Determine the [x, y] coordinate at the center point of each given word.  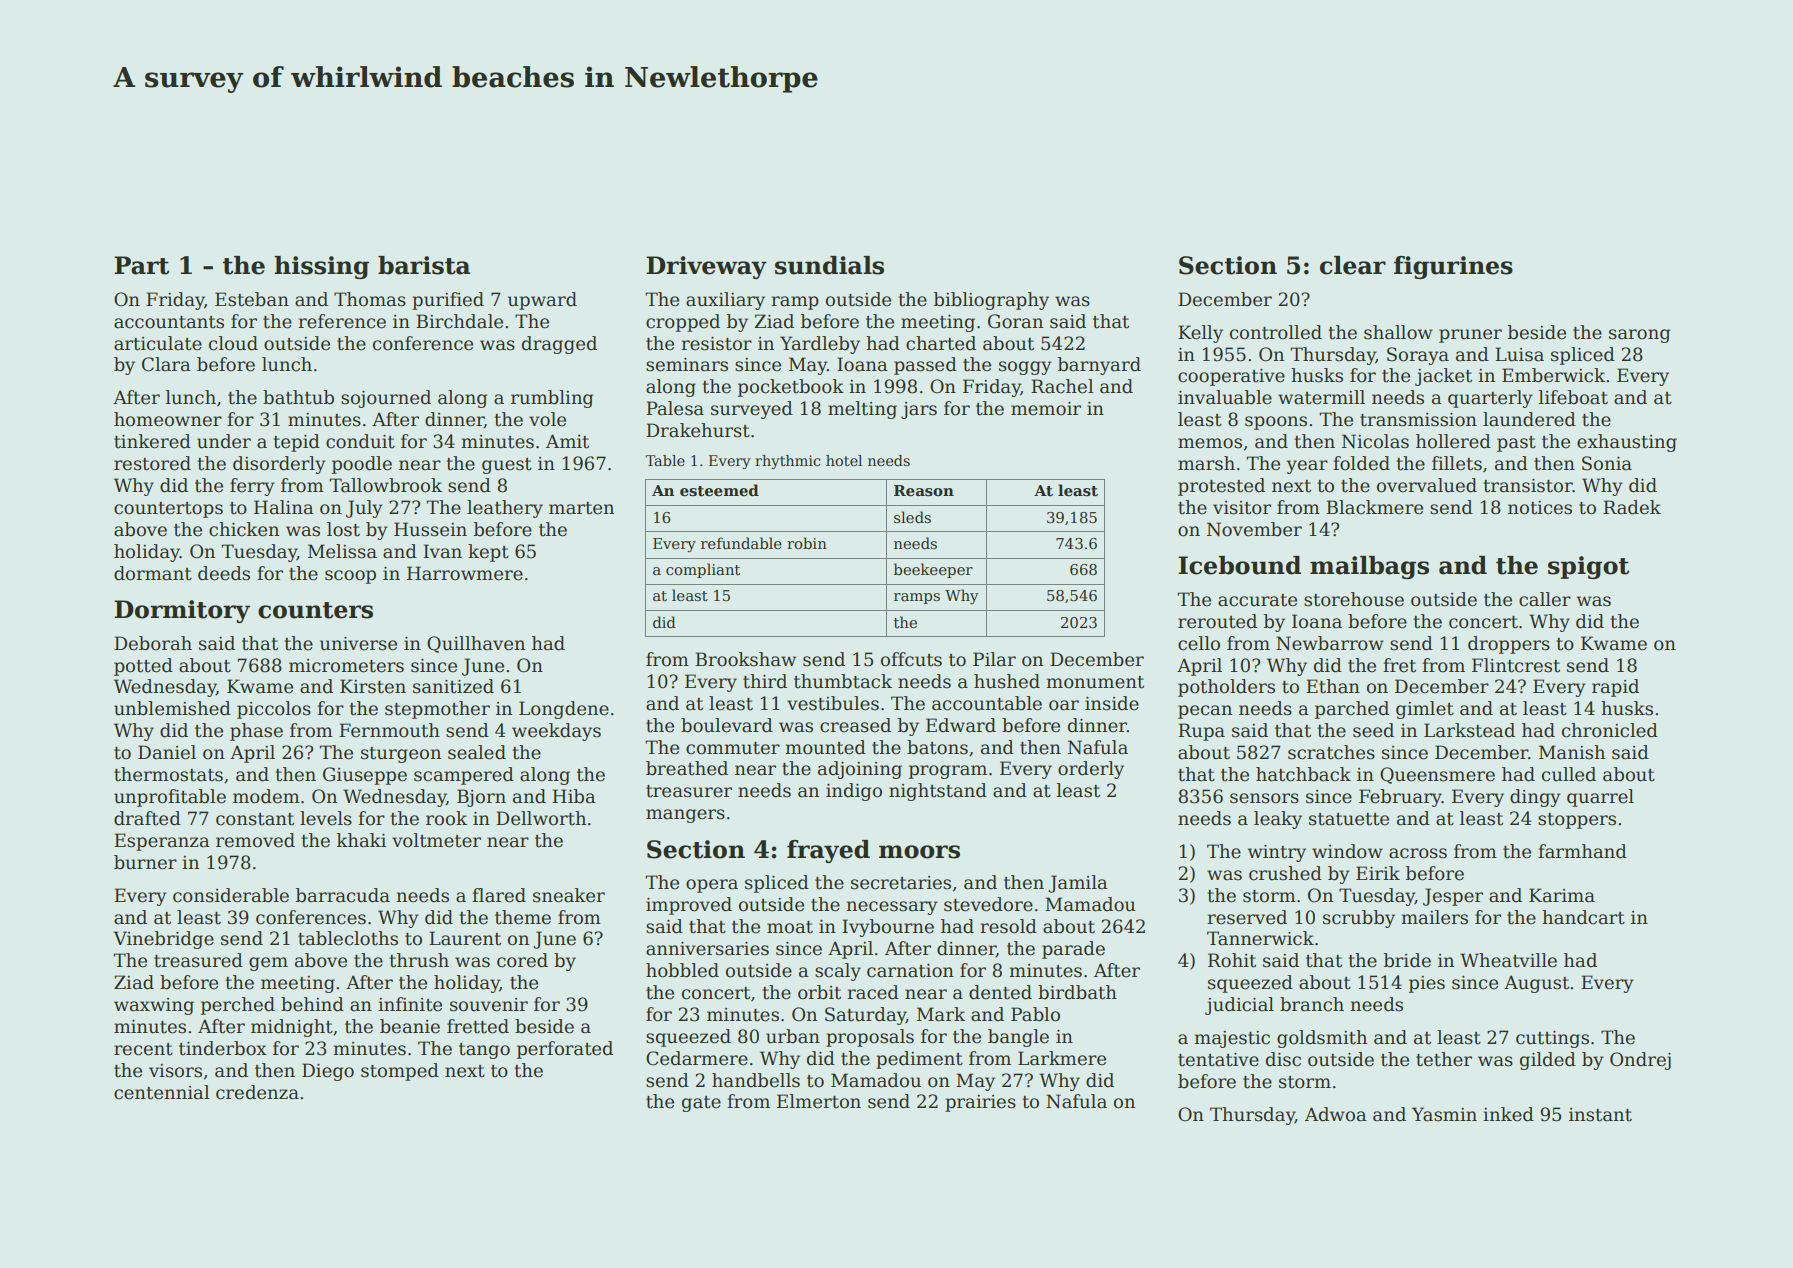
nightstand [938, 792]
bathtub [298, 397]
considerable [231, 895]
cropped [683, 323]
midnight [292, 1028]
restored [152, 463]
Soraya [1418, 356]
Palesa [675, 408]
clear [1353, 265]
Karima [1562, 895]
